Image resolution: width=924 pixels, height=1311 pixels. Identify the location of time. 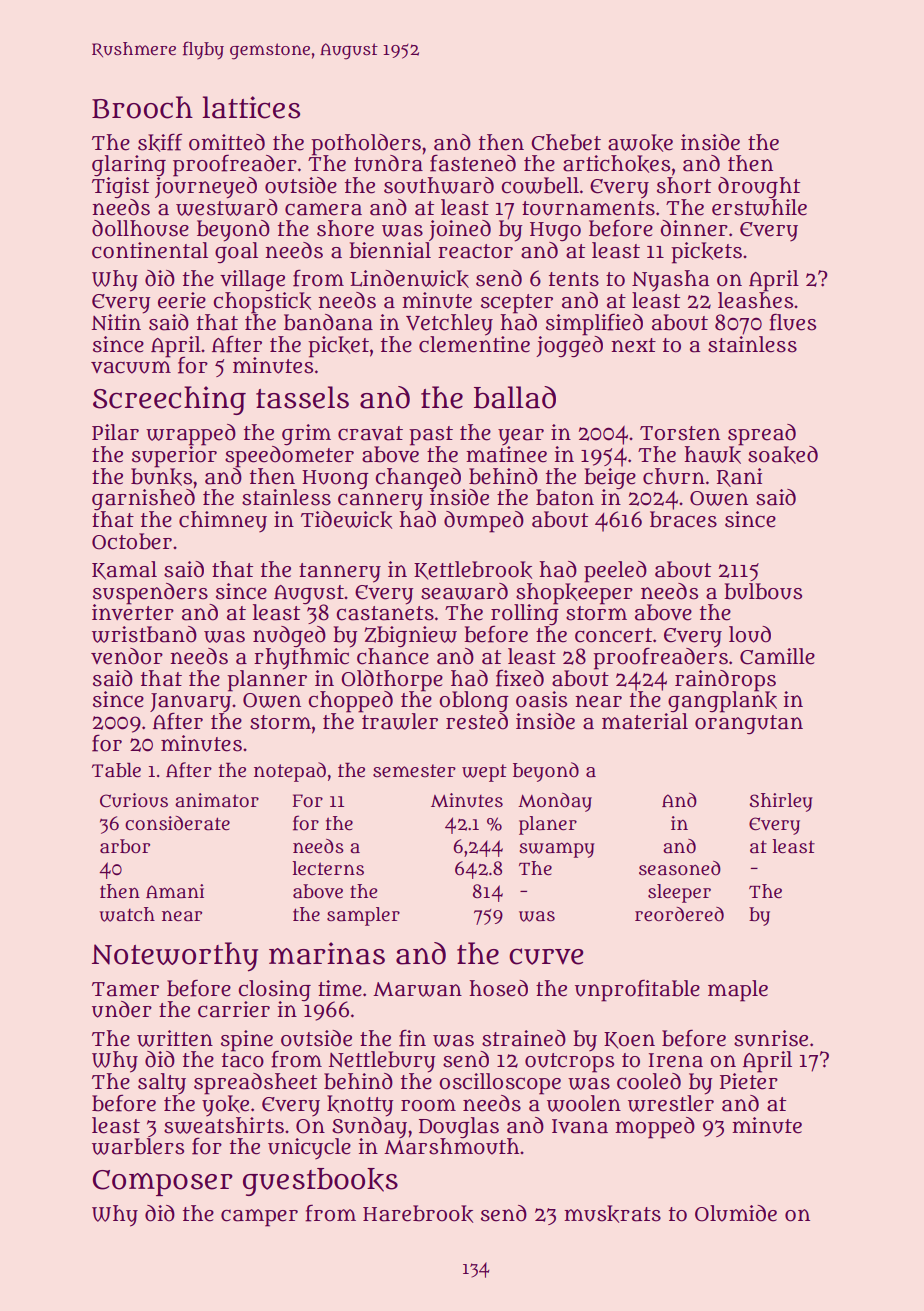
(340, 988).
